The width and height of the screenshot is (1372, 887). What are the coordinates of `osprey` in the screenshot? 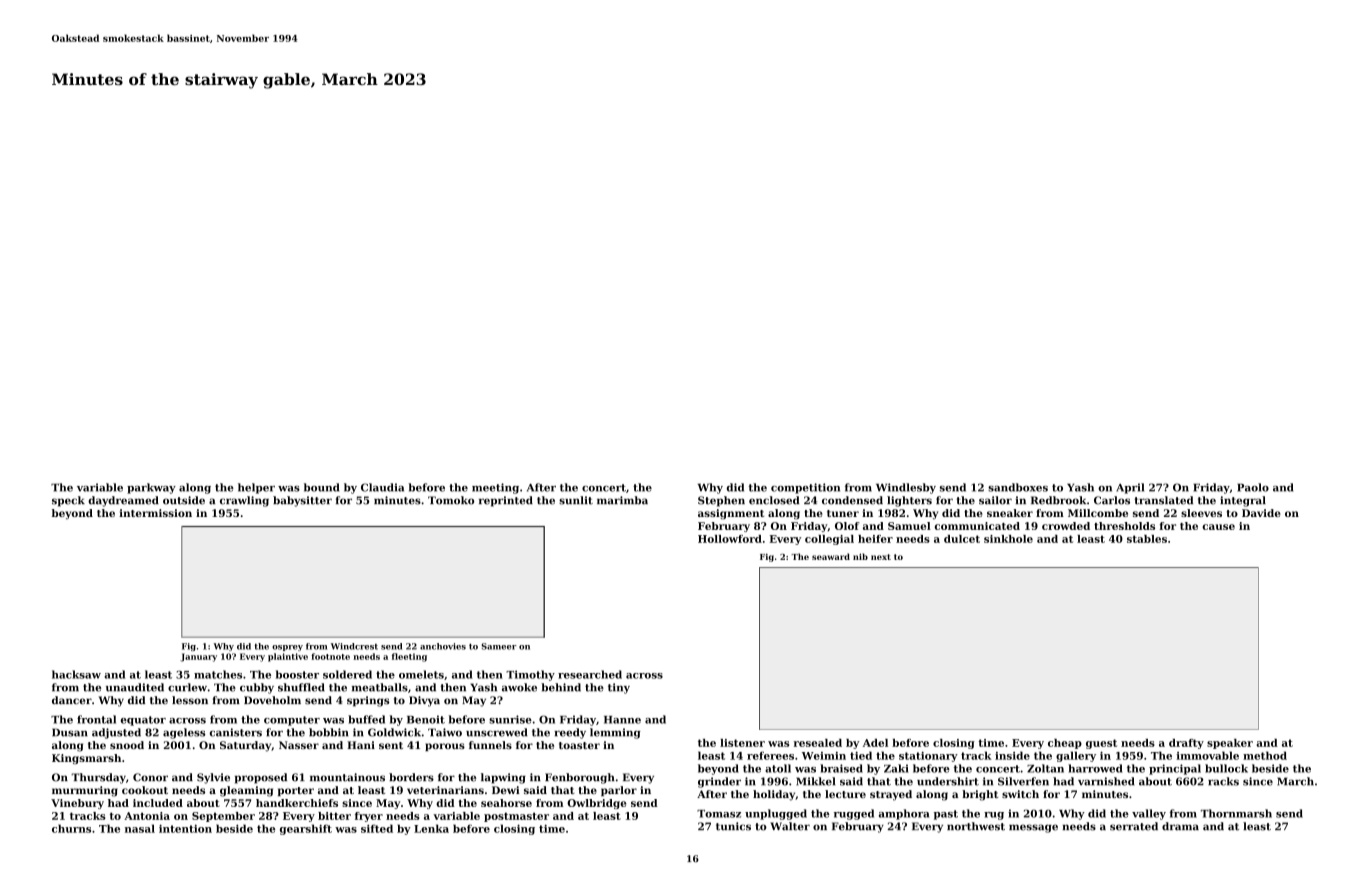 It's located at (287, 648).
